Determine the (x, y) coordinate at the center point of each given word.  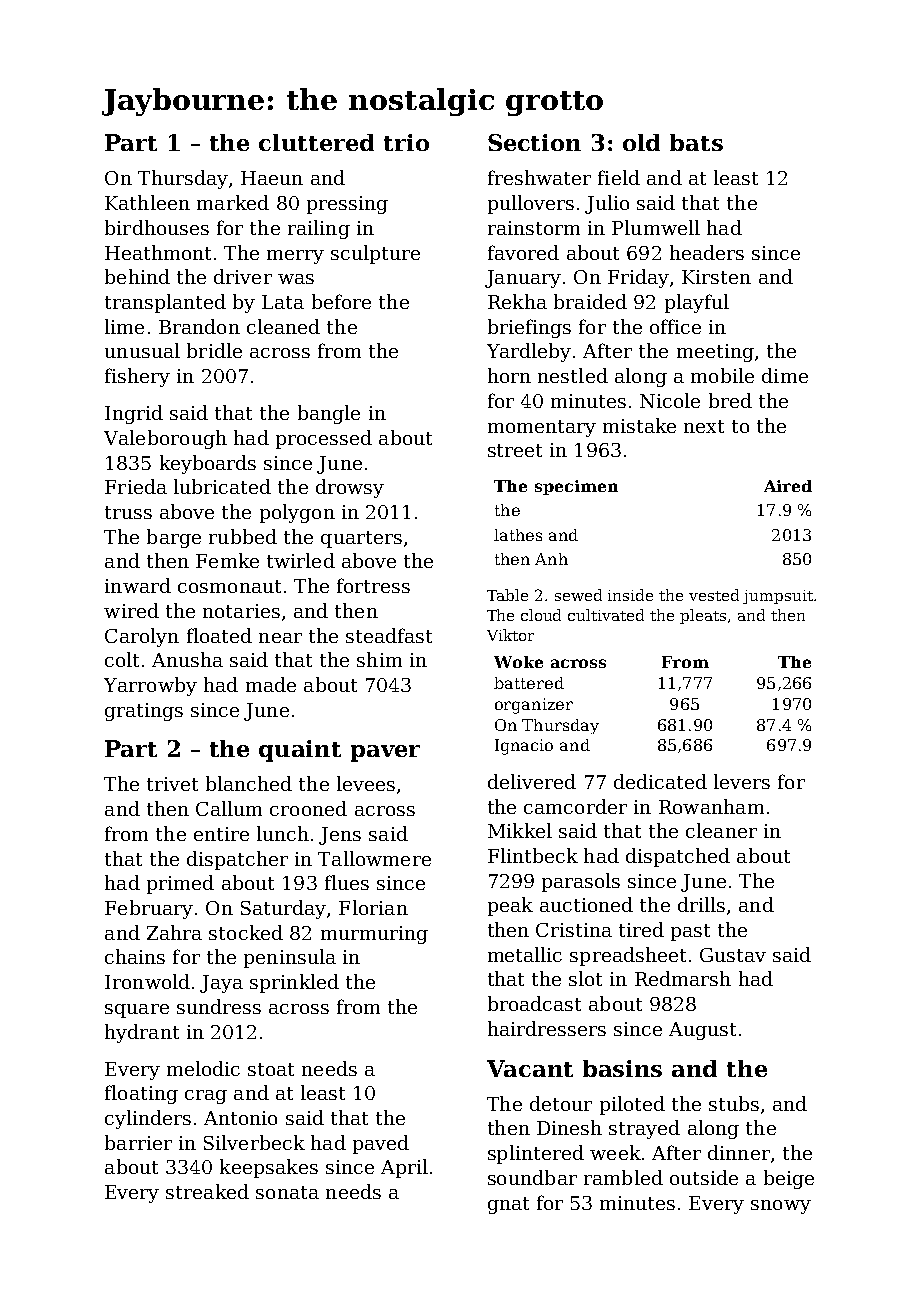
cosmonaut (229, 586)
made (271, 684)
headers (707, 252)
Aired (788, 486)
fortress (373, 585)
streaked (207, 1191)
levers (742, 781)
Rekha (517, 301)
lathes (518, 535)
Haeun (272, 178)
